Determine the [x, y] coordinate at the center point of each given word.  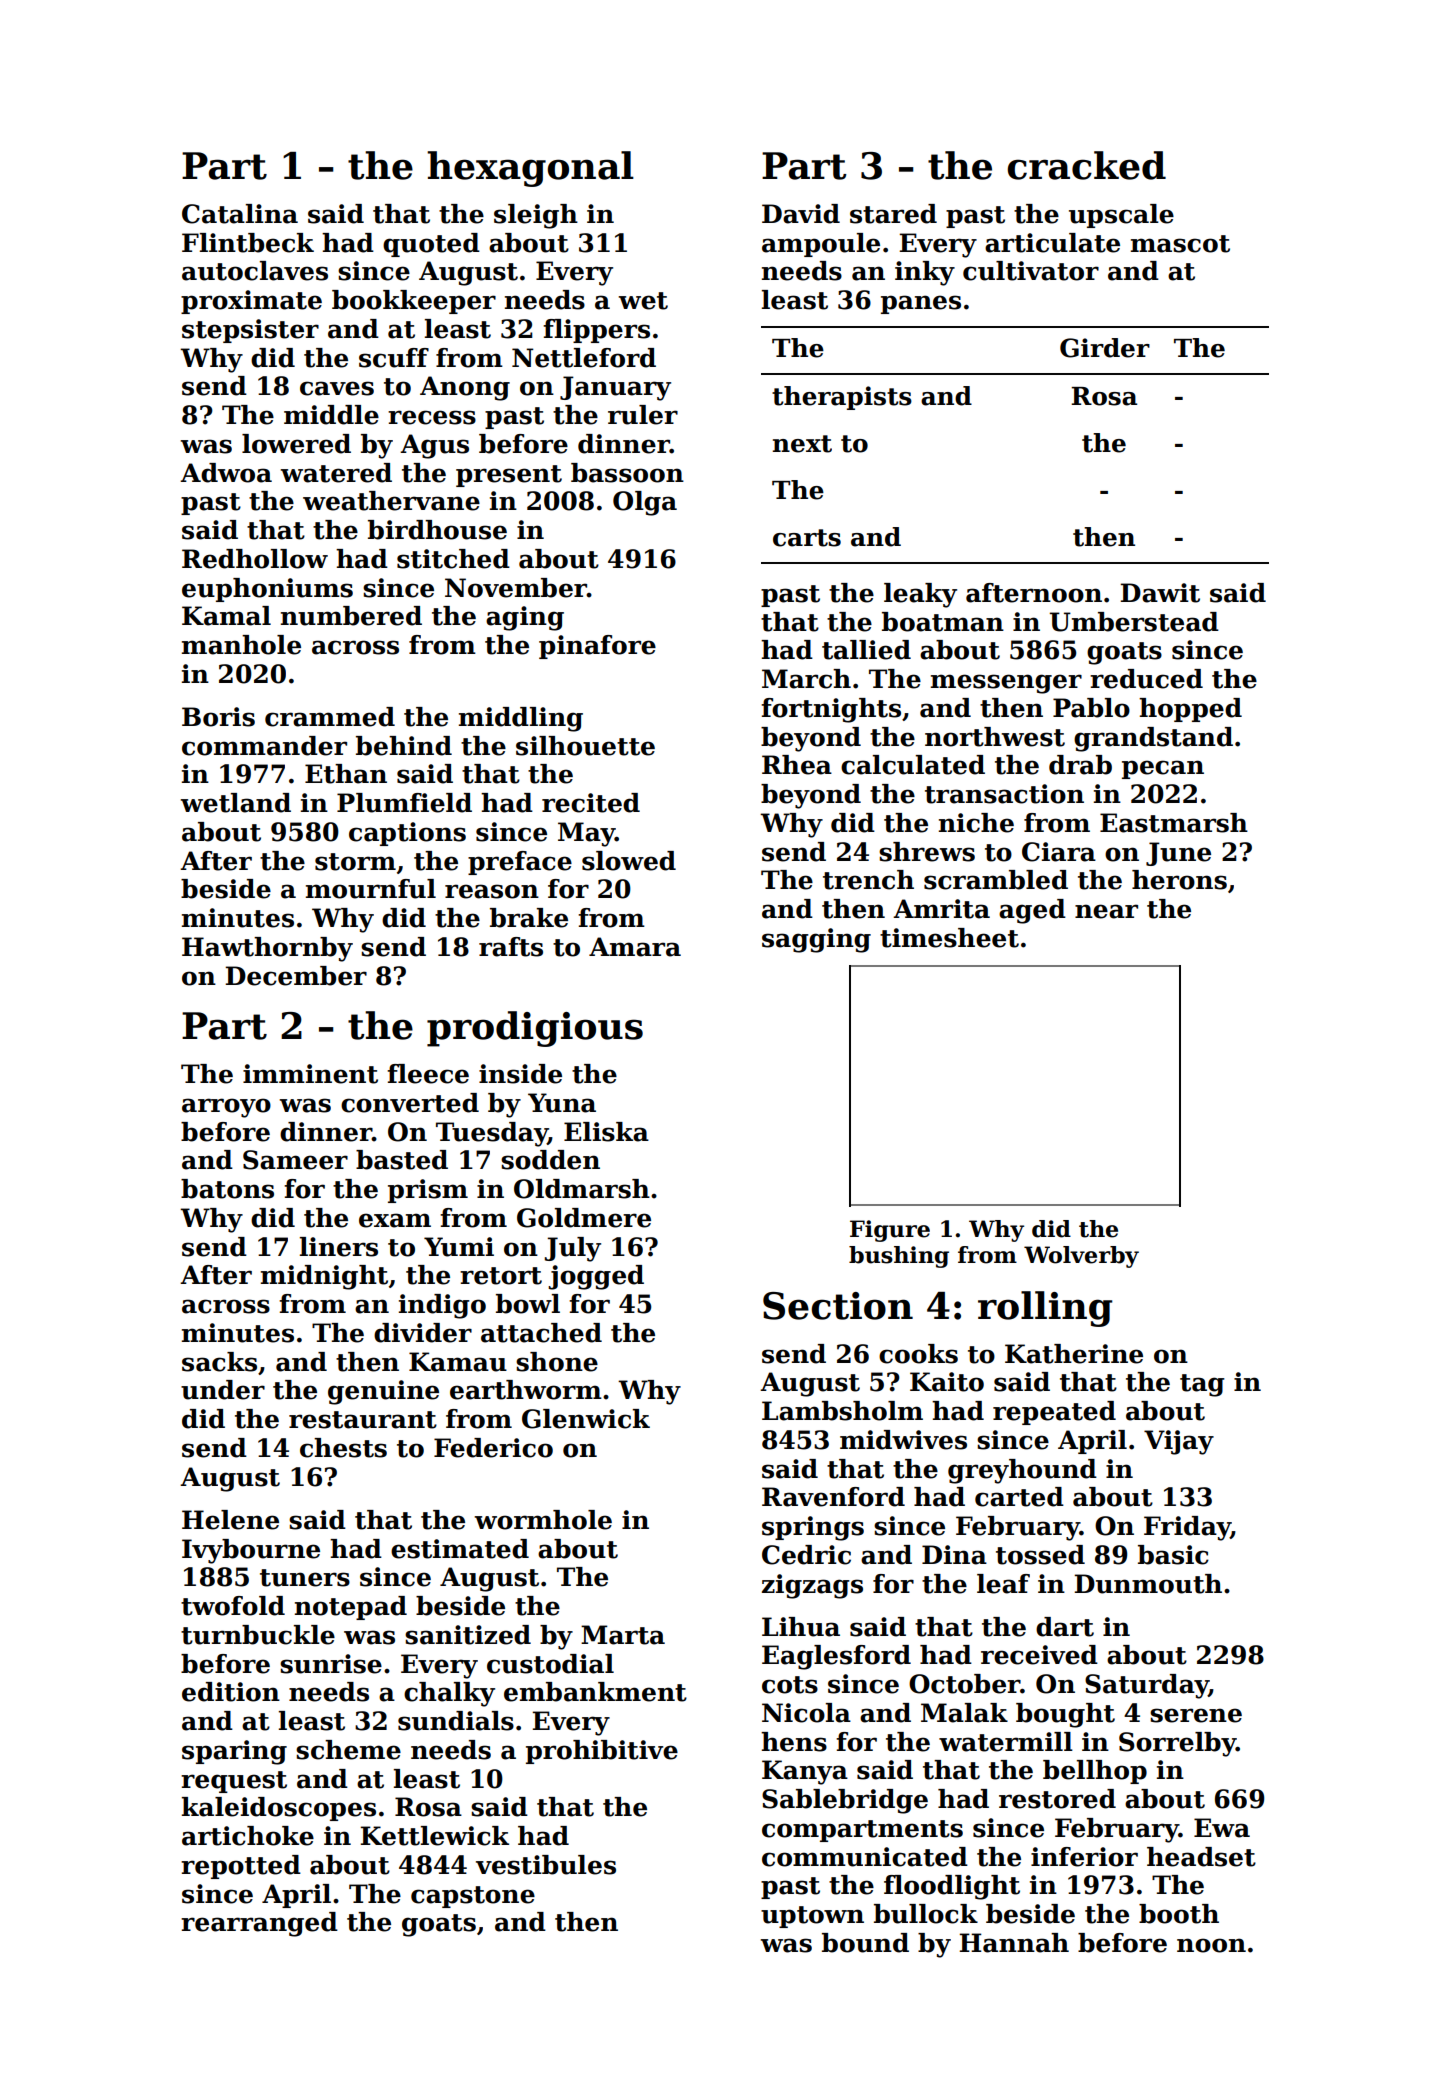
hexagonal [530, 169]
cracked [1086, 165]
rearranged [259, 1924]
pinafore [597, 647]
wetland [235, 803]
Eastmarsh [1174, 823]
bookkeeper [414, 302]
